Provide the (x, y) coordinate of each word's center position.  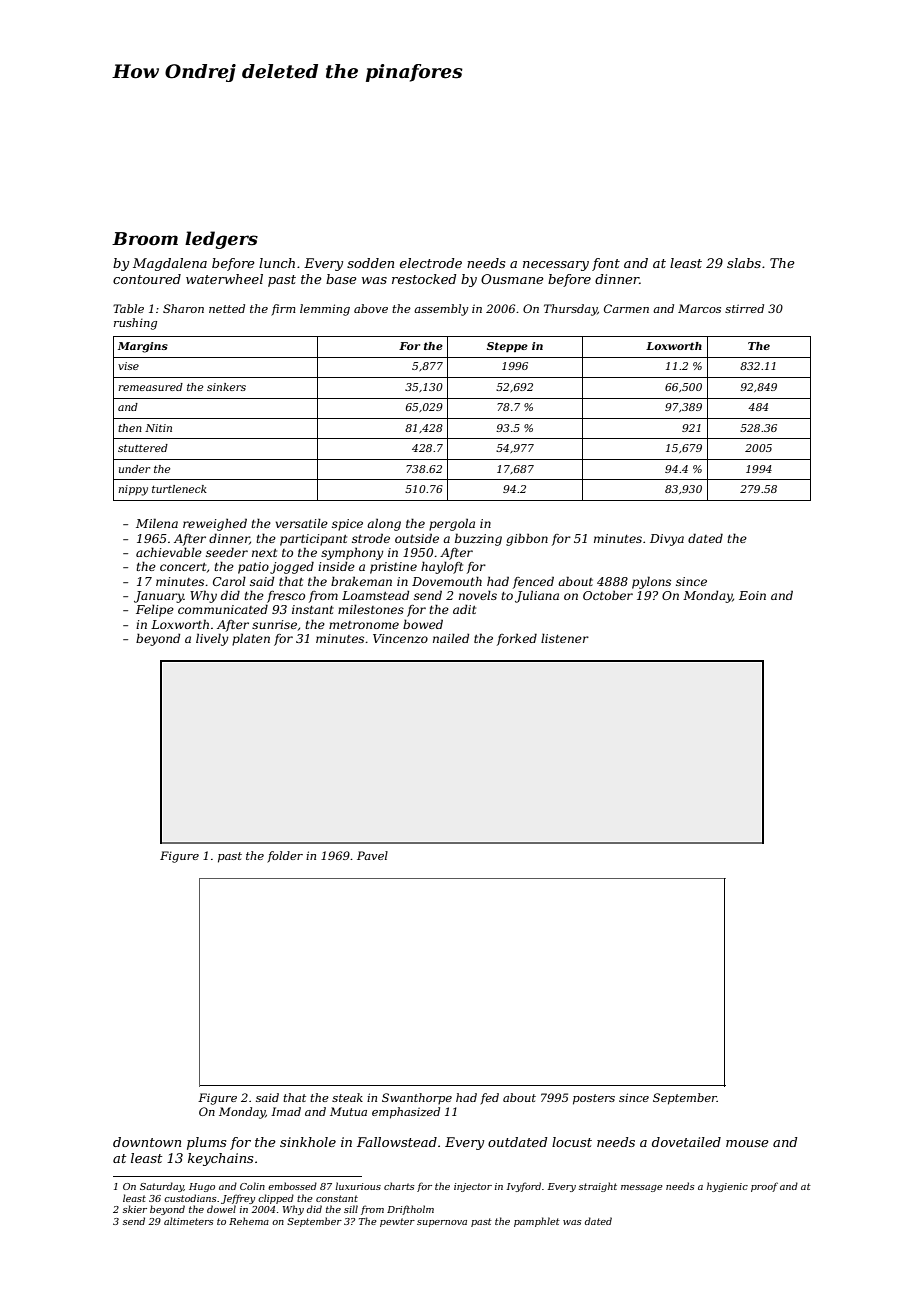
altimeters (188, 1221)
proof (764, 1187)
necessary (556, 266)
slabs (744, 263)
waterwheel (224, 279)
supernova (442, 1223)
